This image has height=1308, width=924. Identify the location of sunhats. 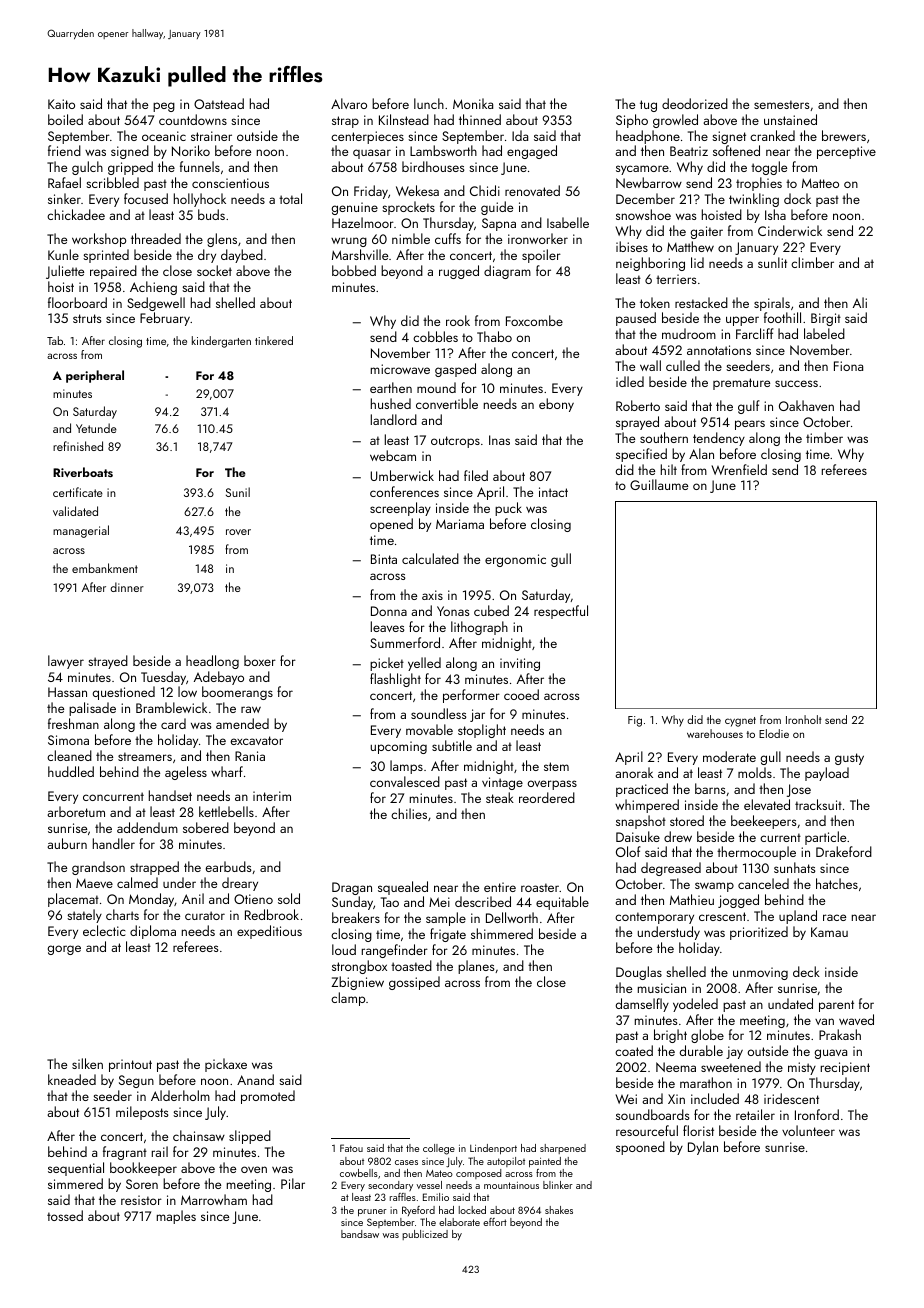
(795, 867).
